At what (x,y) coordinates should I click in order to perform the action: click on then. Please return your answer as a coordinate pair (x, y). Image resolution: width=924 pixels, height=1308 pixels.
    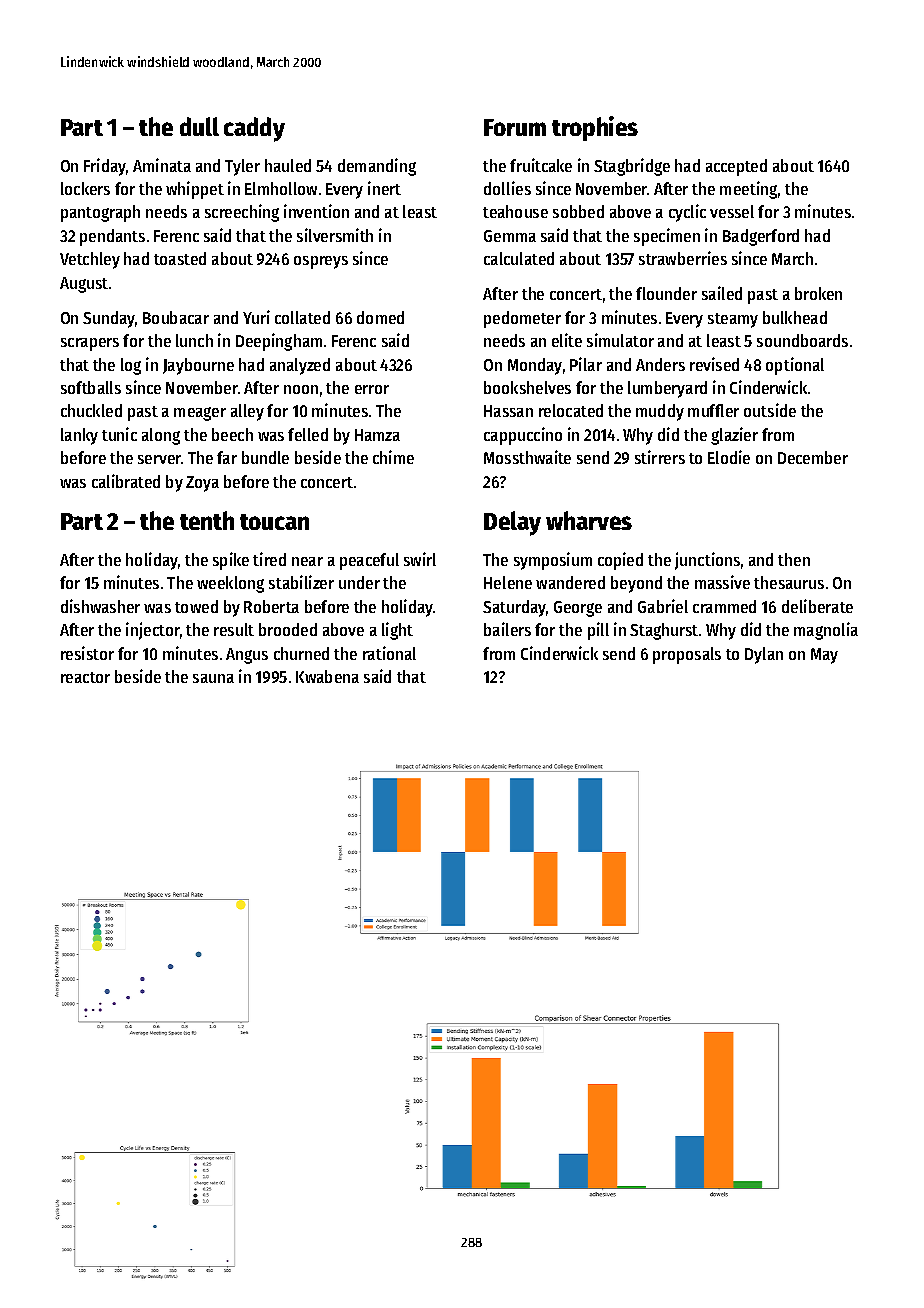
    Looking at the image, I should click on (794, 559).
